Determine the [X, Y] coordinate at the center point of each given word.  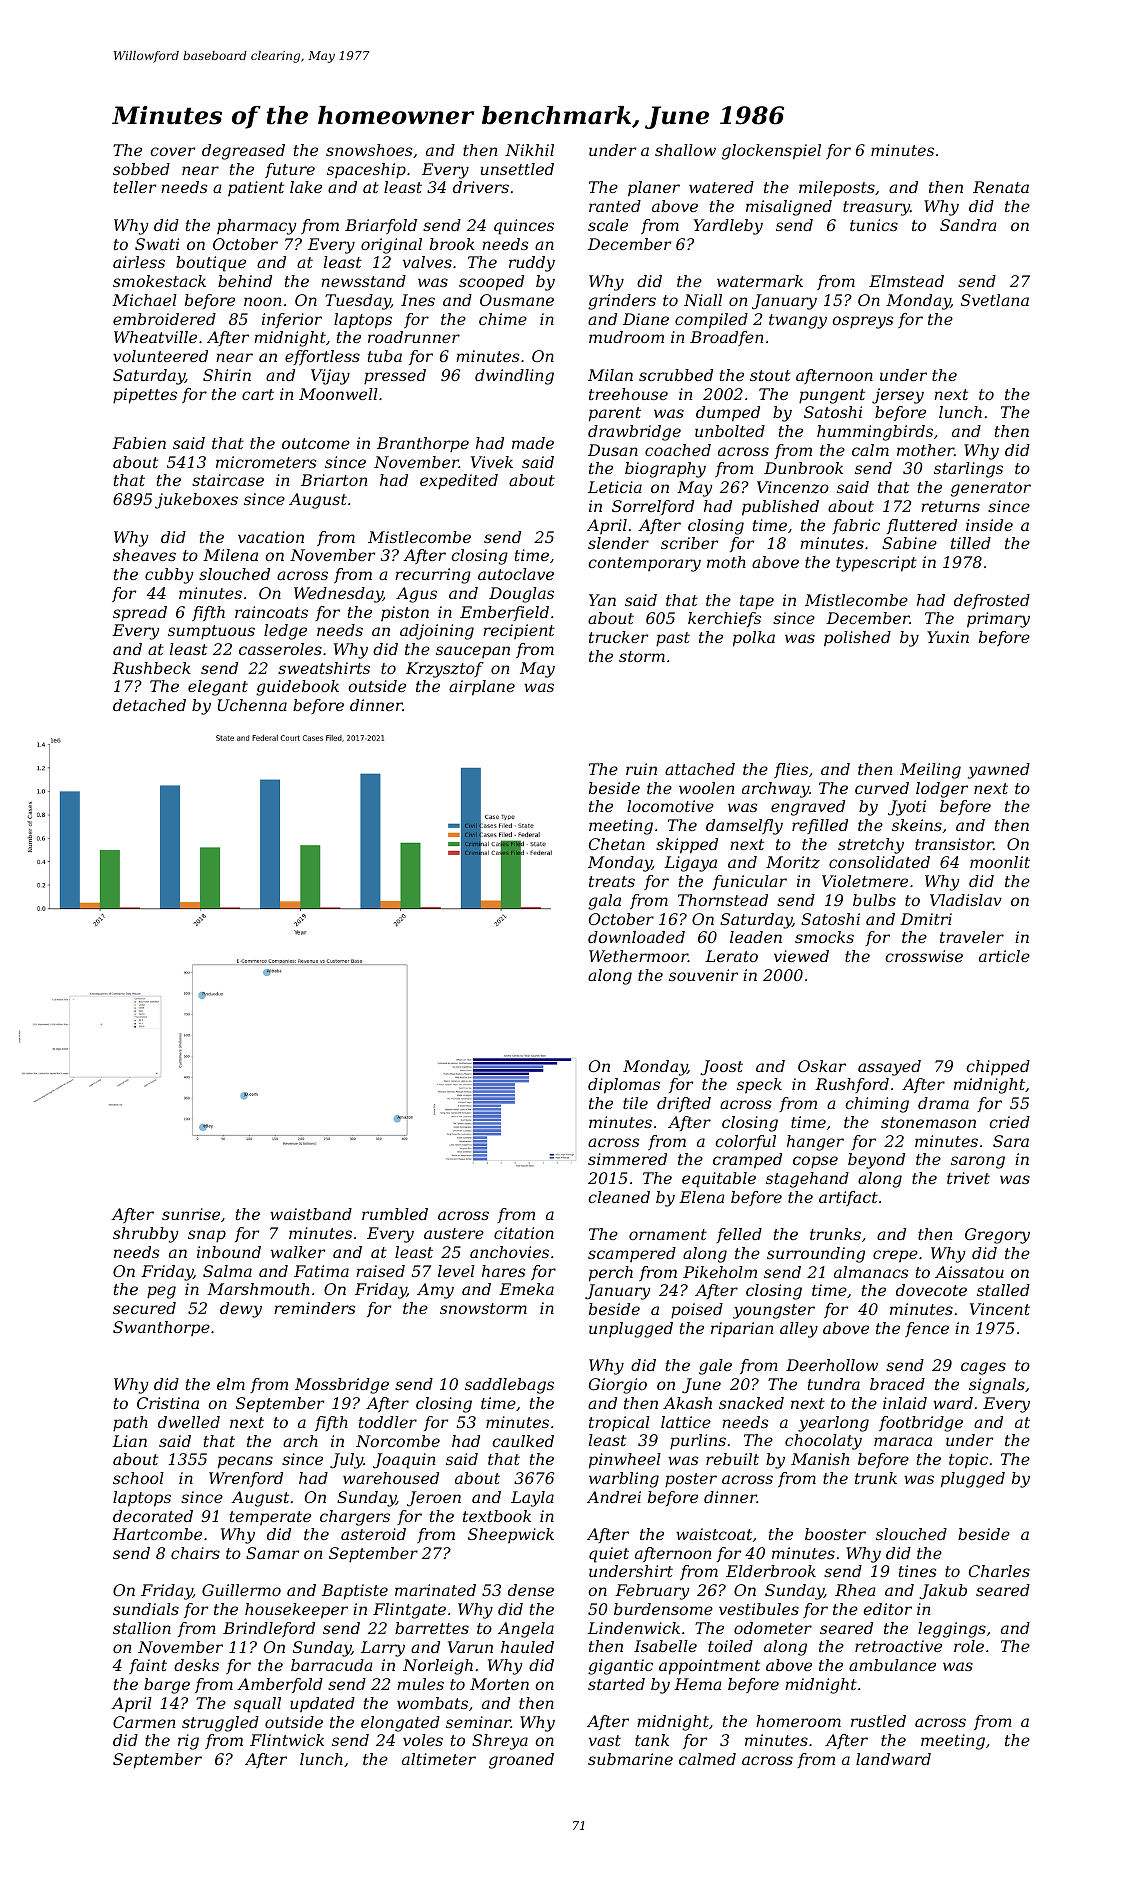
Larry [383, 1649]
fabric [856, 526]
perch [611, 1274]
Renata [1001, 187]
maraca [903, 1441]
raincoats [271, 612]
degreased [243, 152]
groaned [521, 1761]
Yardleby [728, 227]
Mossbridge [342, 1386]
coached [678, 450]
